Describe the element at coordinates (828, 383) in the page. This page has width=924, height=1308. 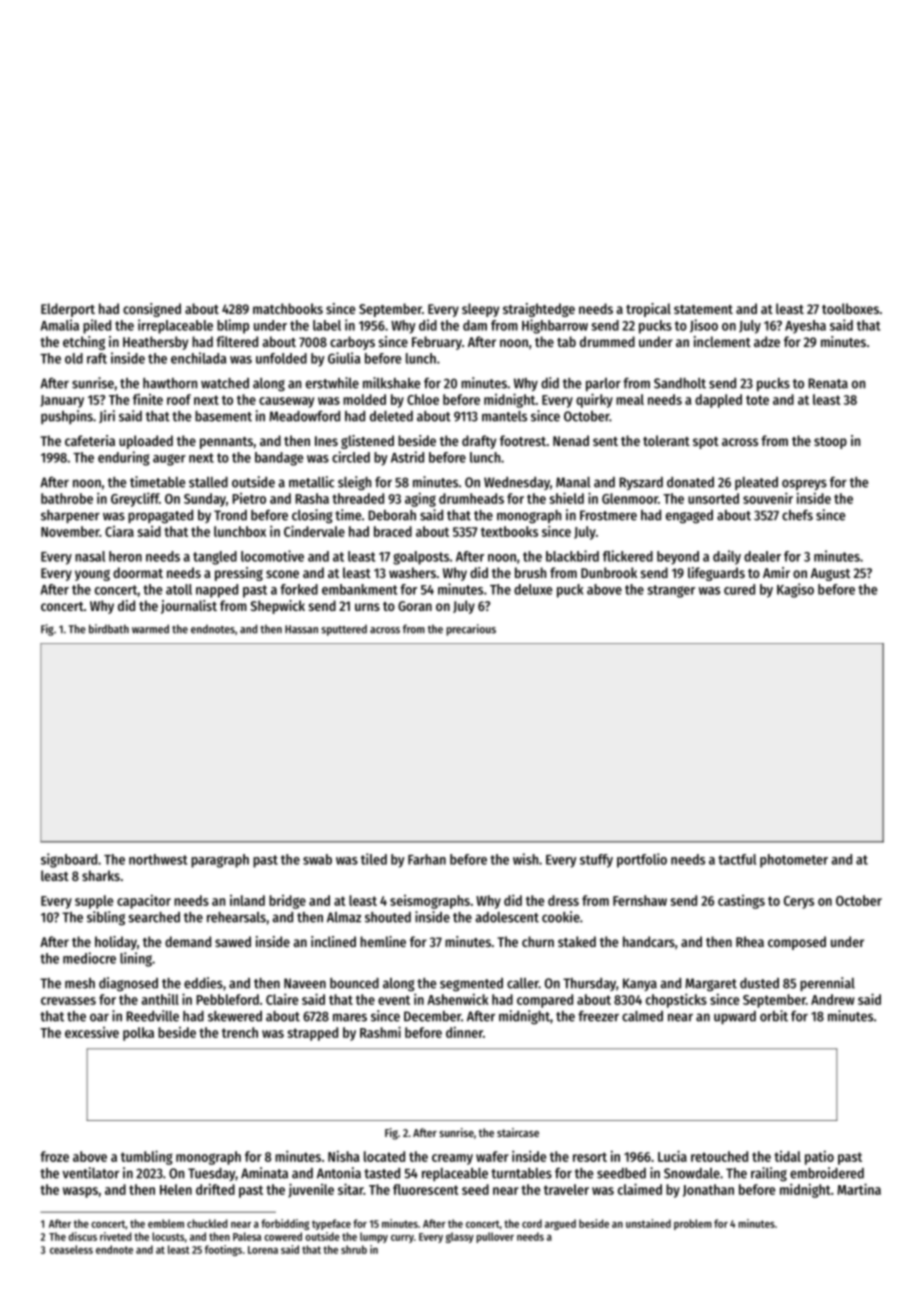
I see `Renata` at that location.
